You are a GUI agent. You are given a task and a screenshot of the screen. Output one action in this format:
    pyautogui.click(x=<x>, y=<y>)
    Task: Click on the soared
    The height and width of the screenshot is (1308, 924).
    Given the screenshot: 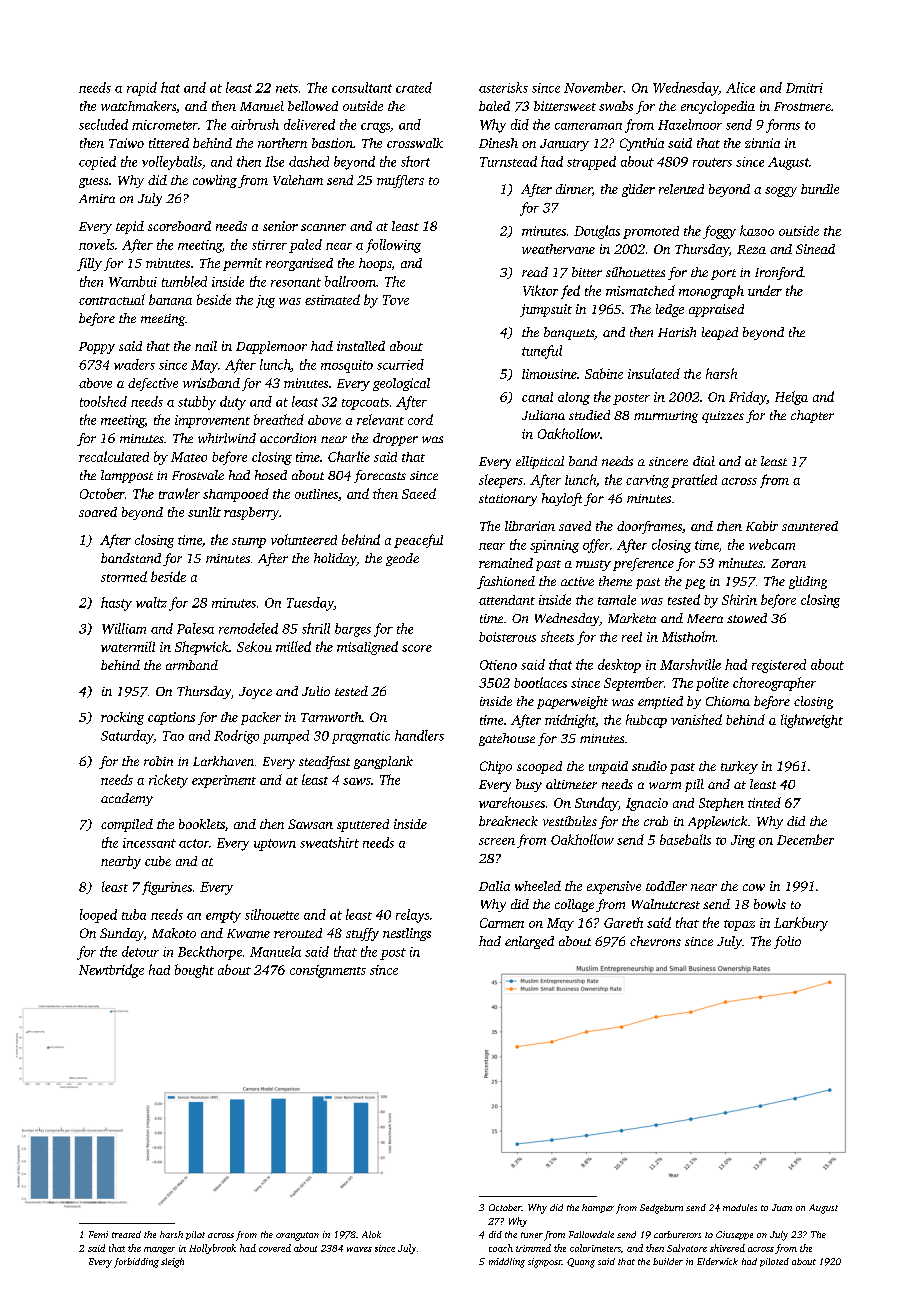 What is the action you would take?
    pyautogui.click(x=98, y=512)
